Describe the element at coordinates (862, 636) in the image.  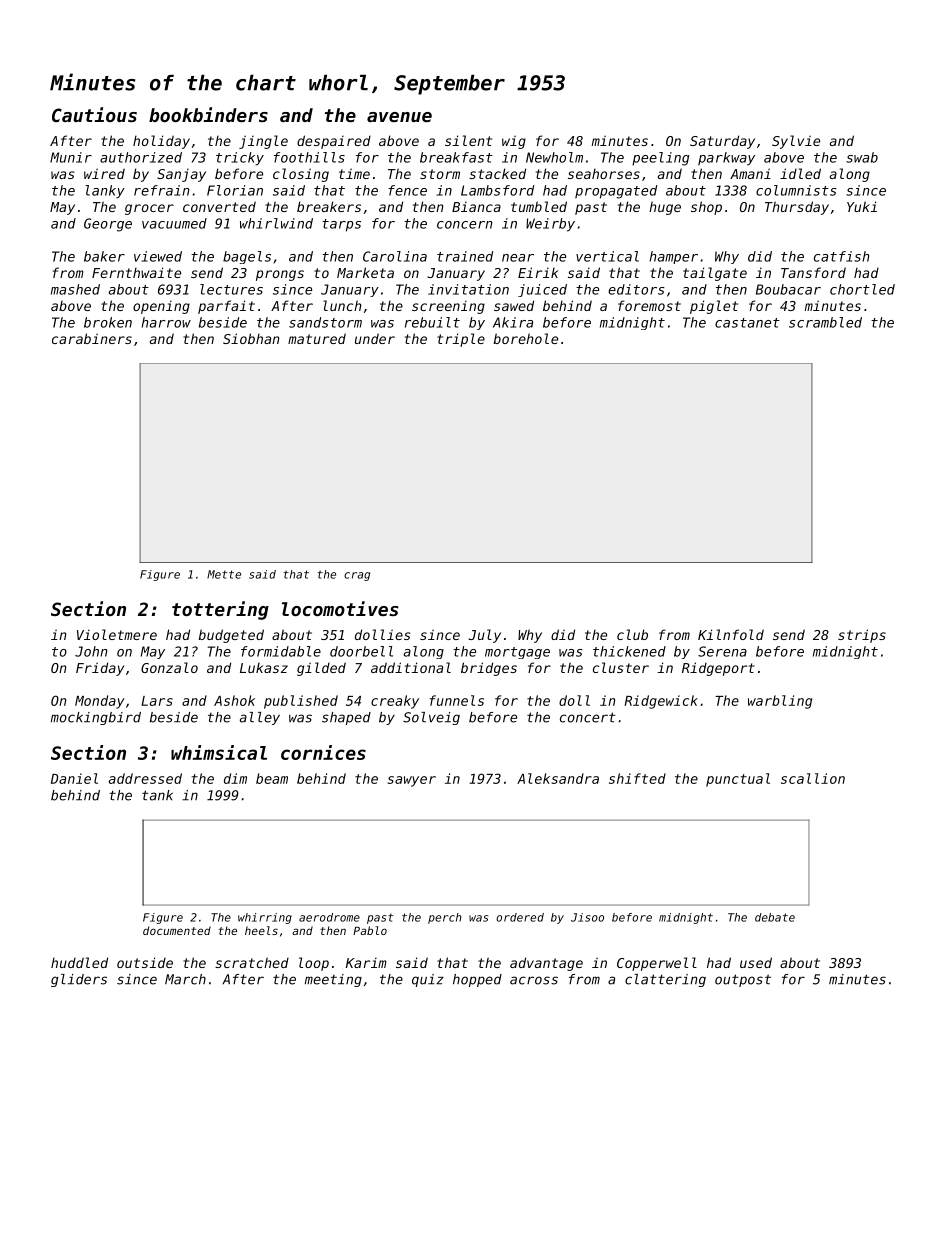
I see `strips` at that location.
